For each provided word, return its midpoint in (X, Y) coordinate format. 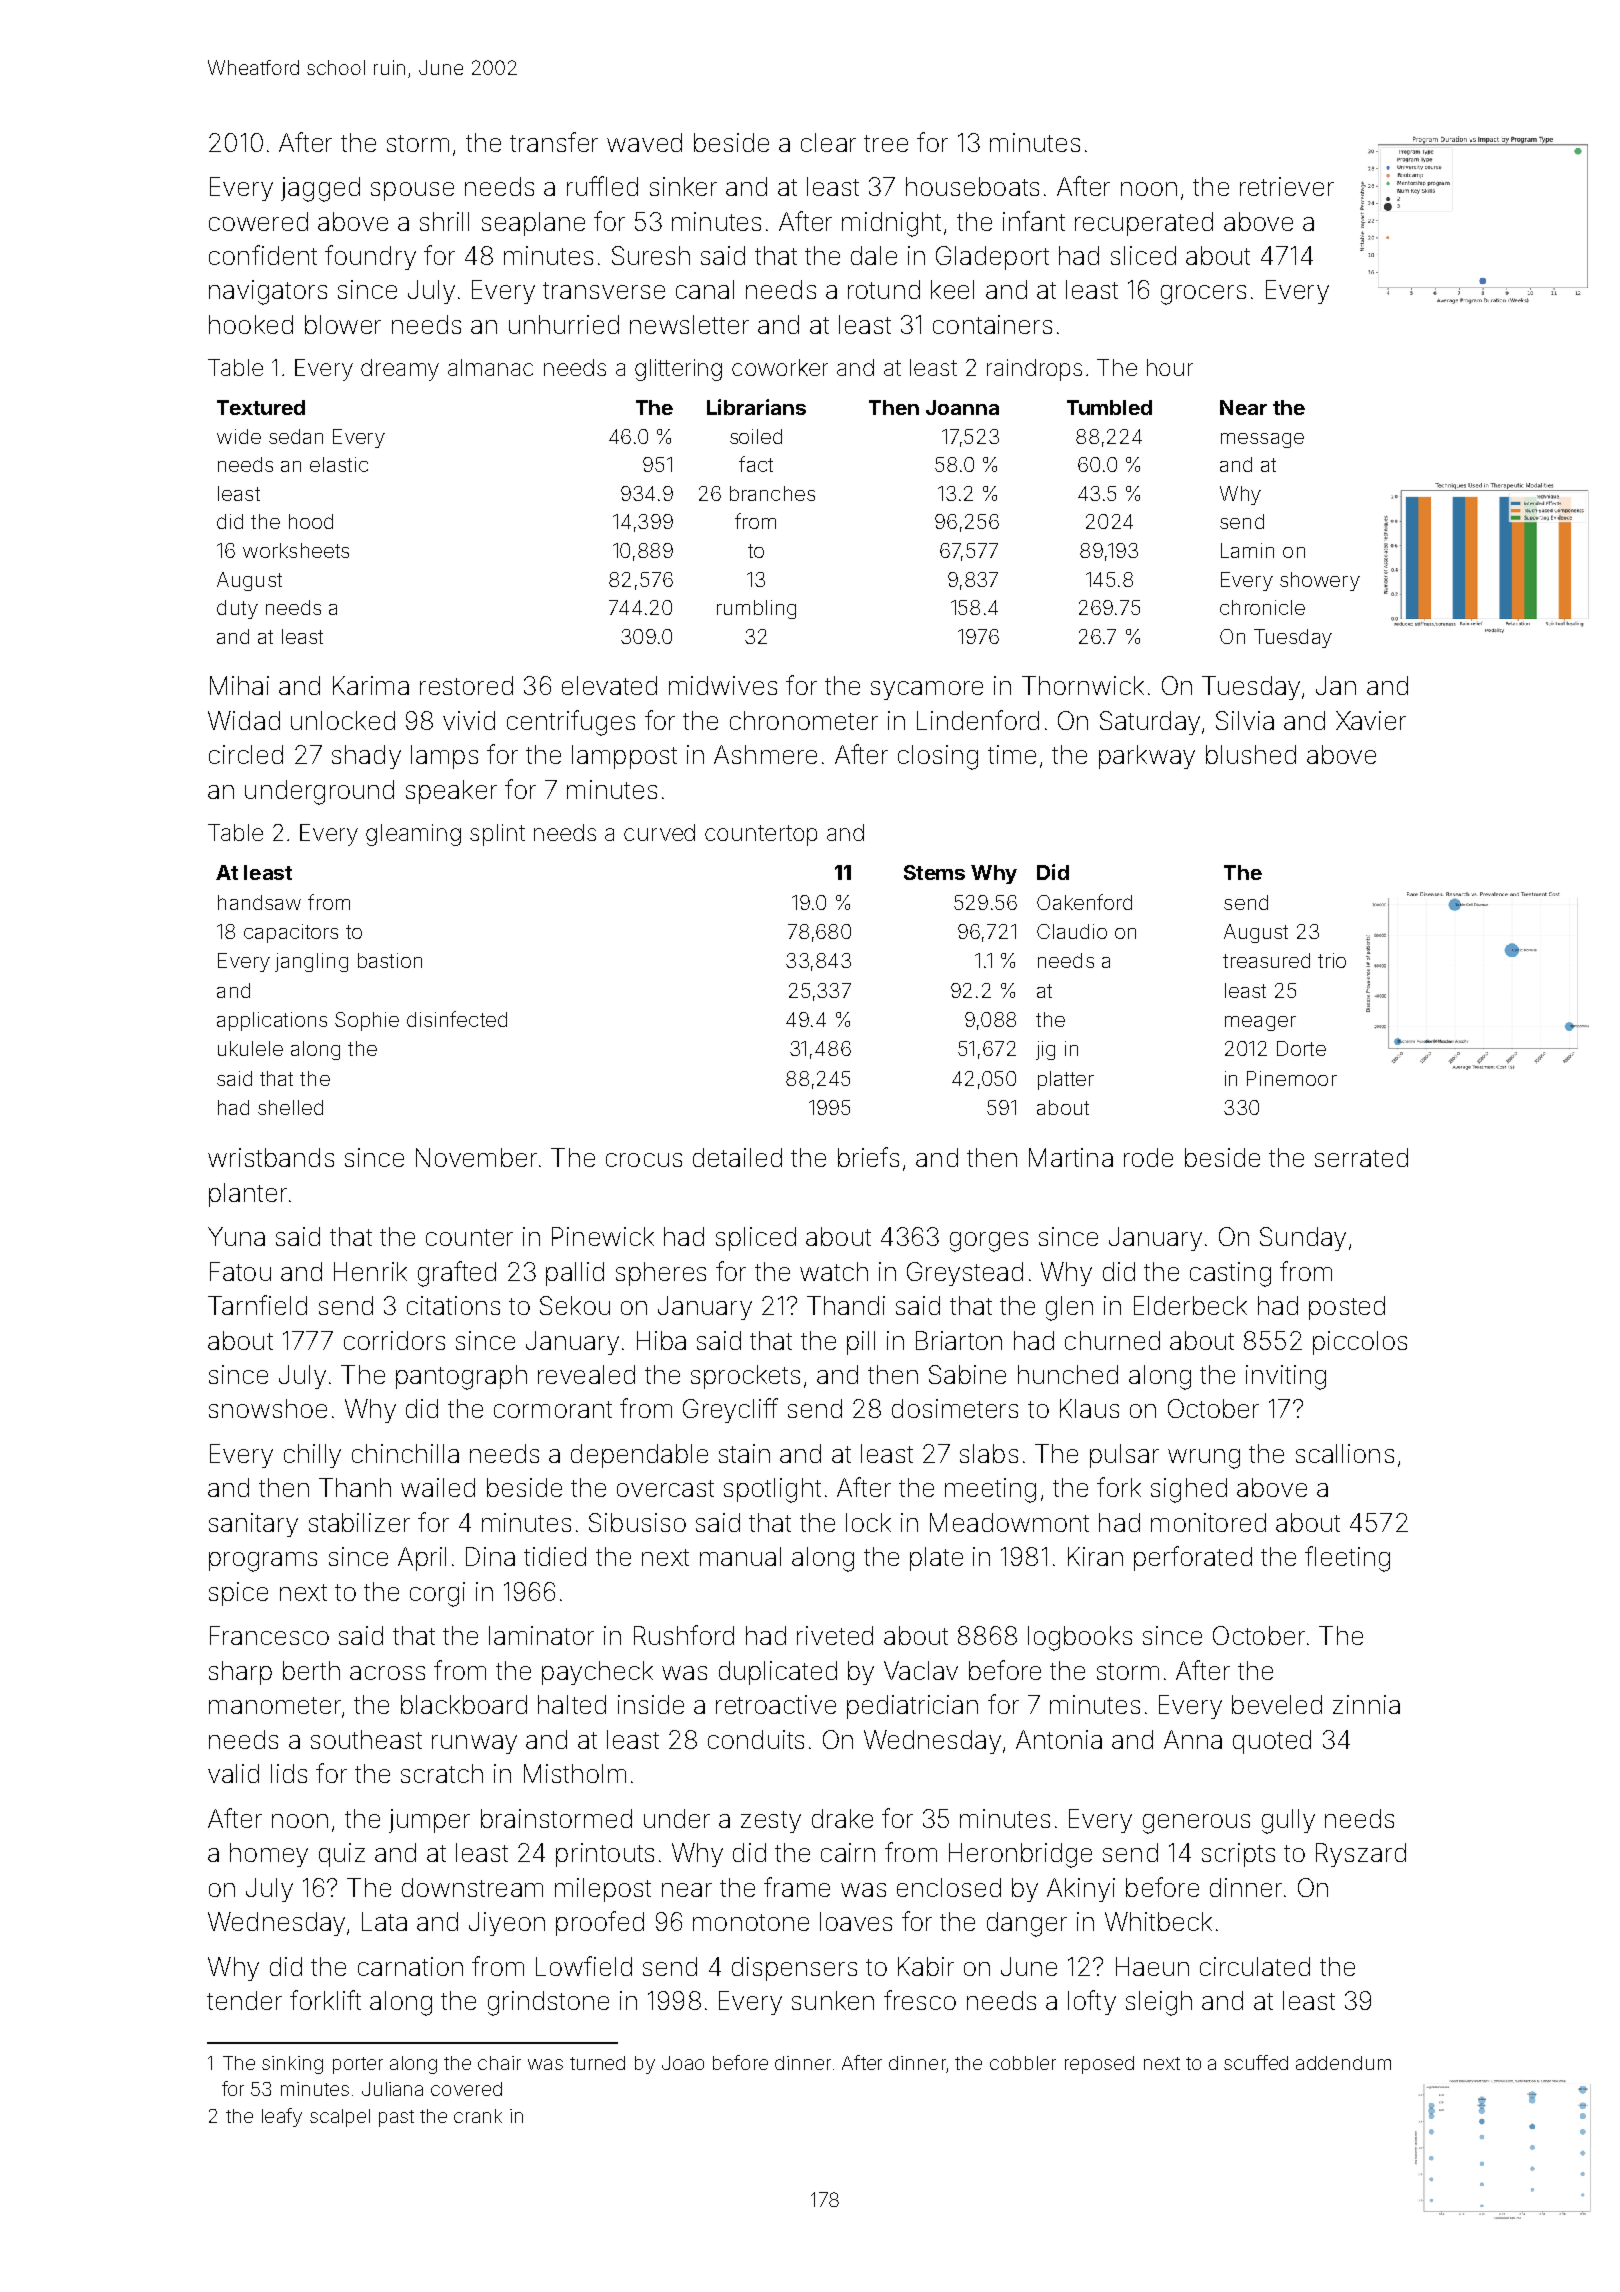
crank (478, 2116)
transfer (554, 142)
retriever (1287, 186)
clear (828, 142)
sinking (292, 2065)
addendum (1343, 2063)
